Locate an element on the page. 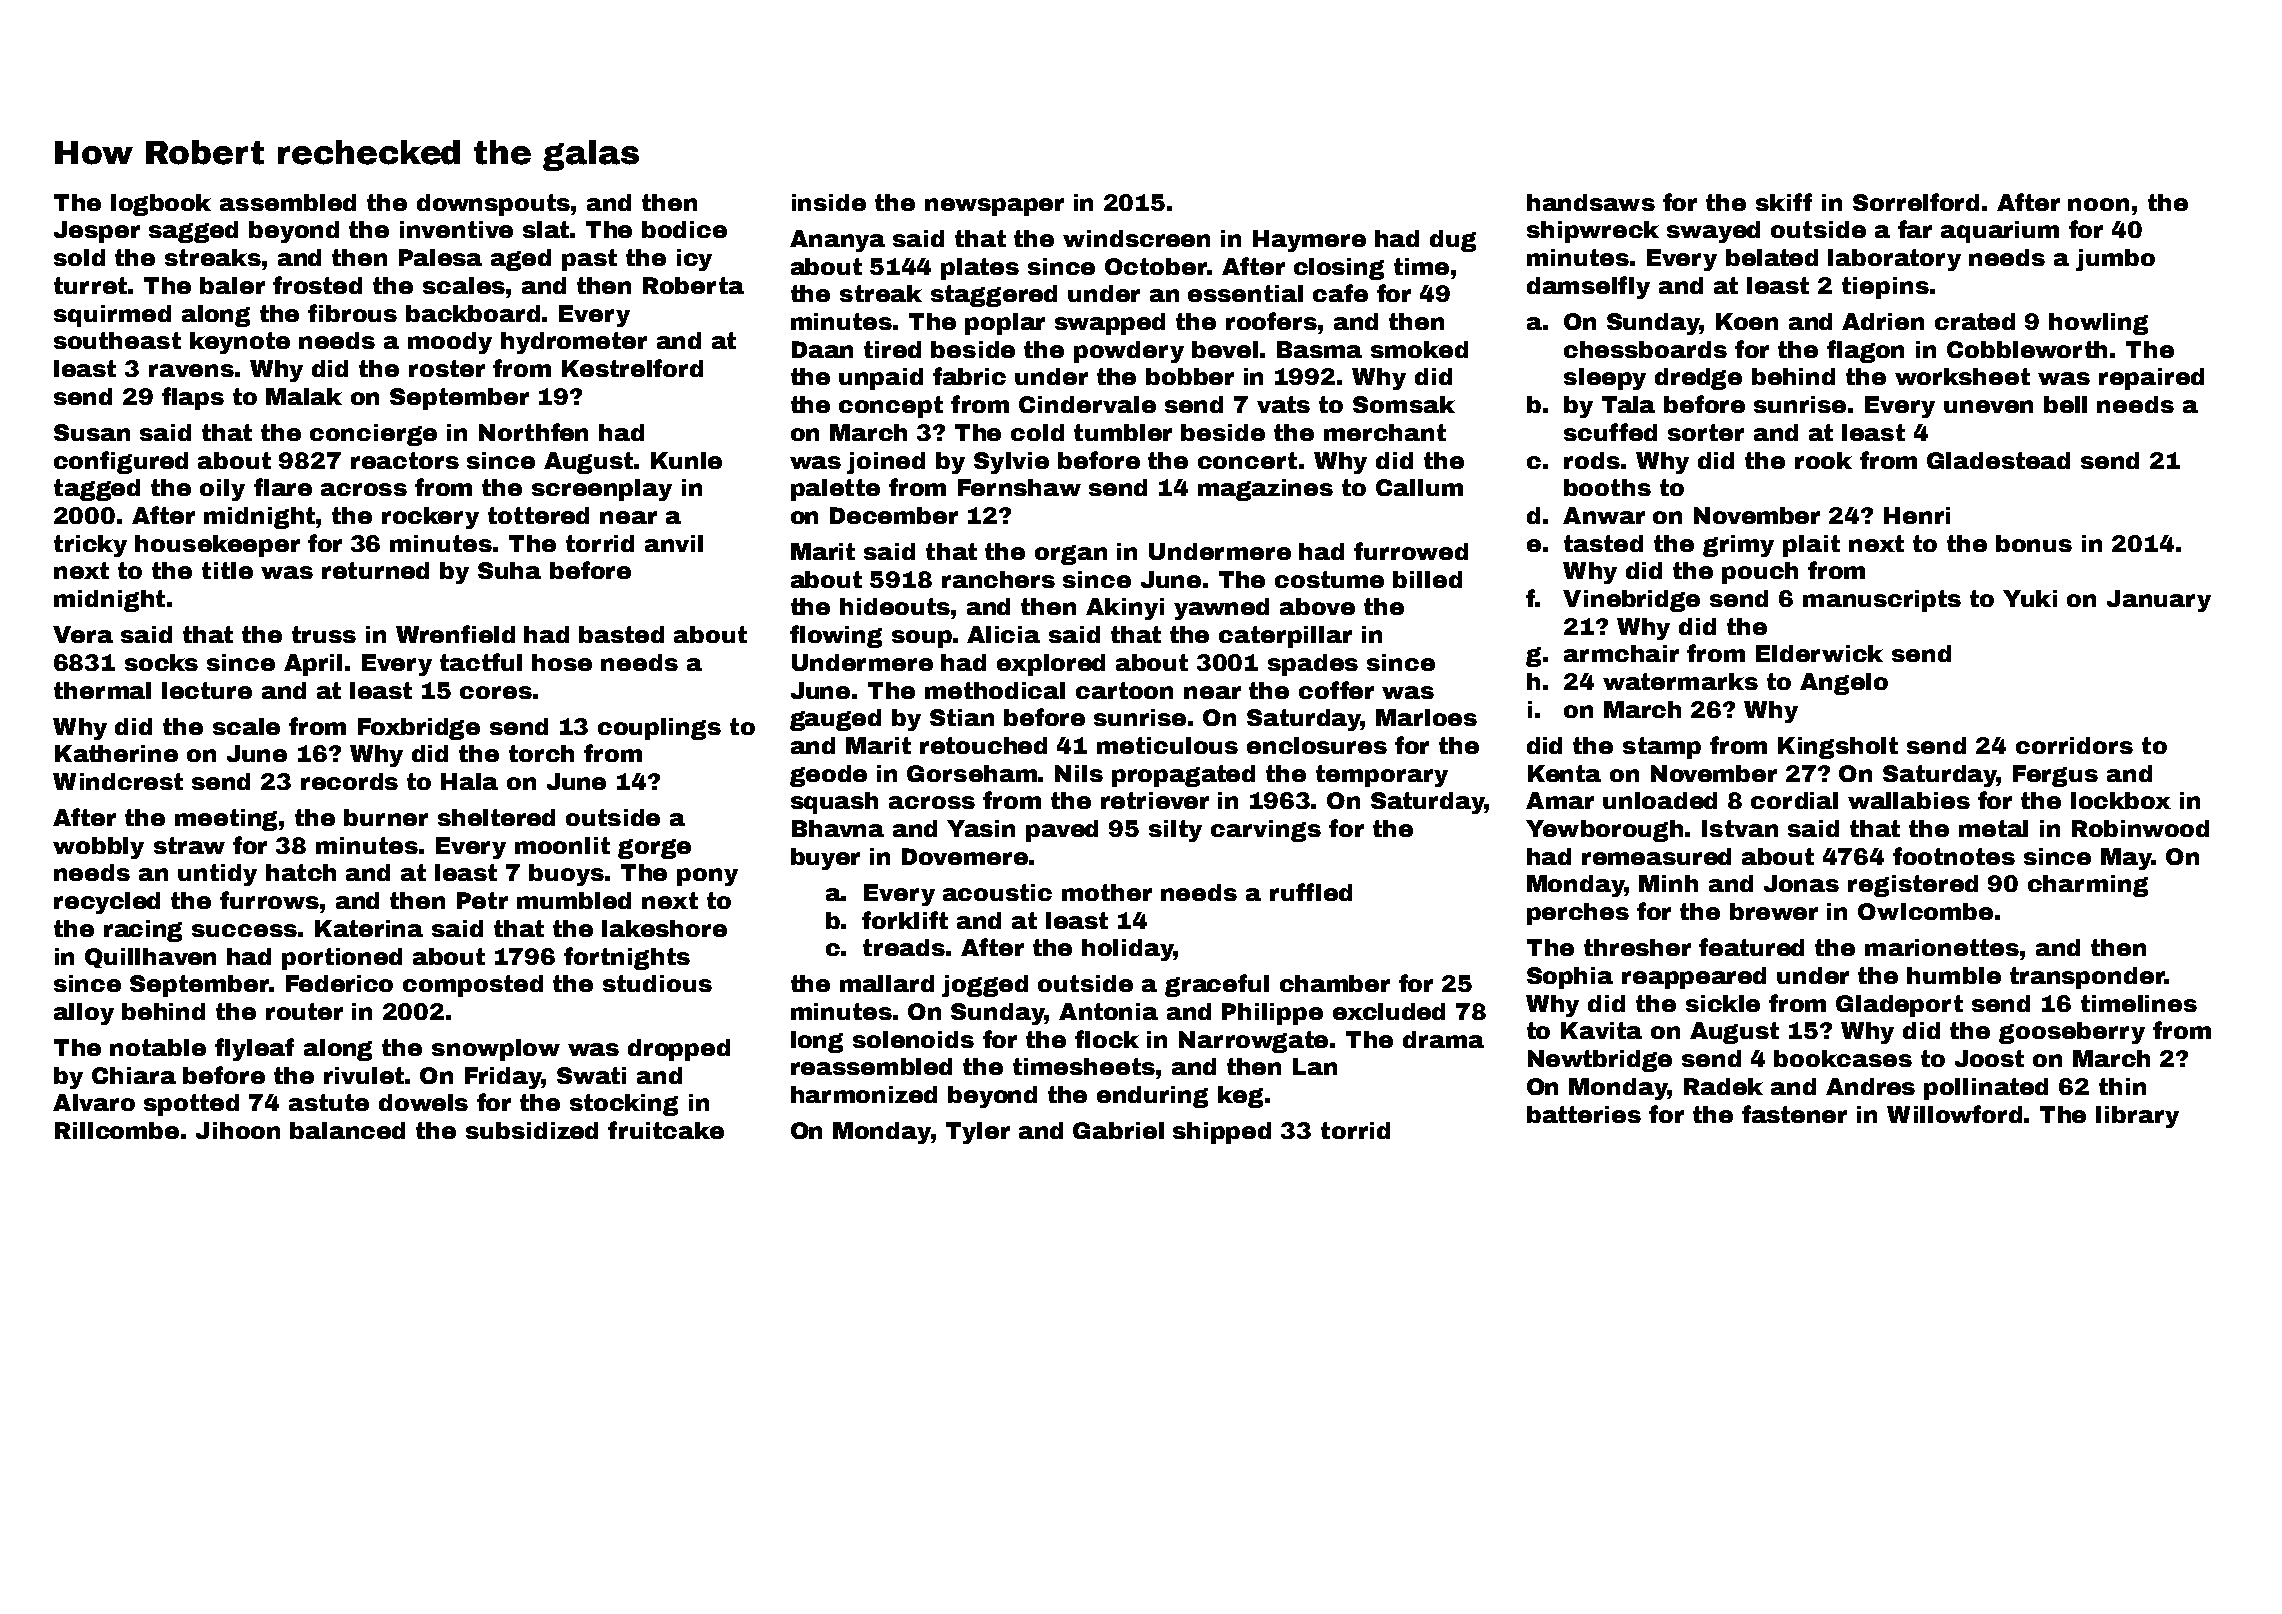  handsaws is located at coordinates (1591, 202).
